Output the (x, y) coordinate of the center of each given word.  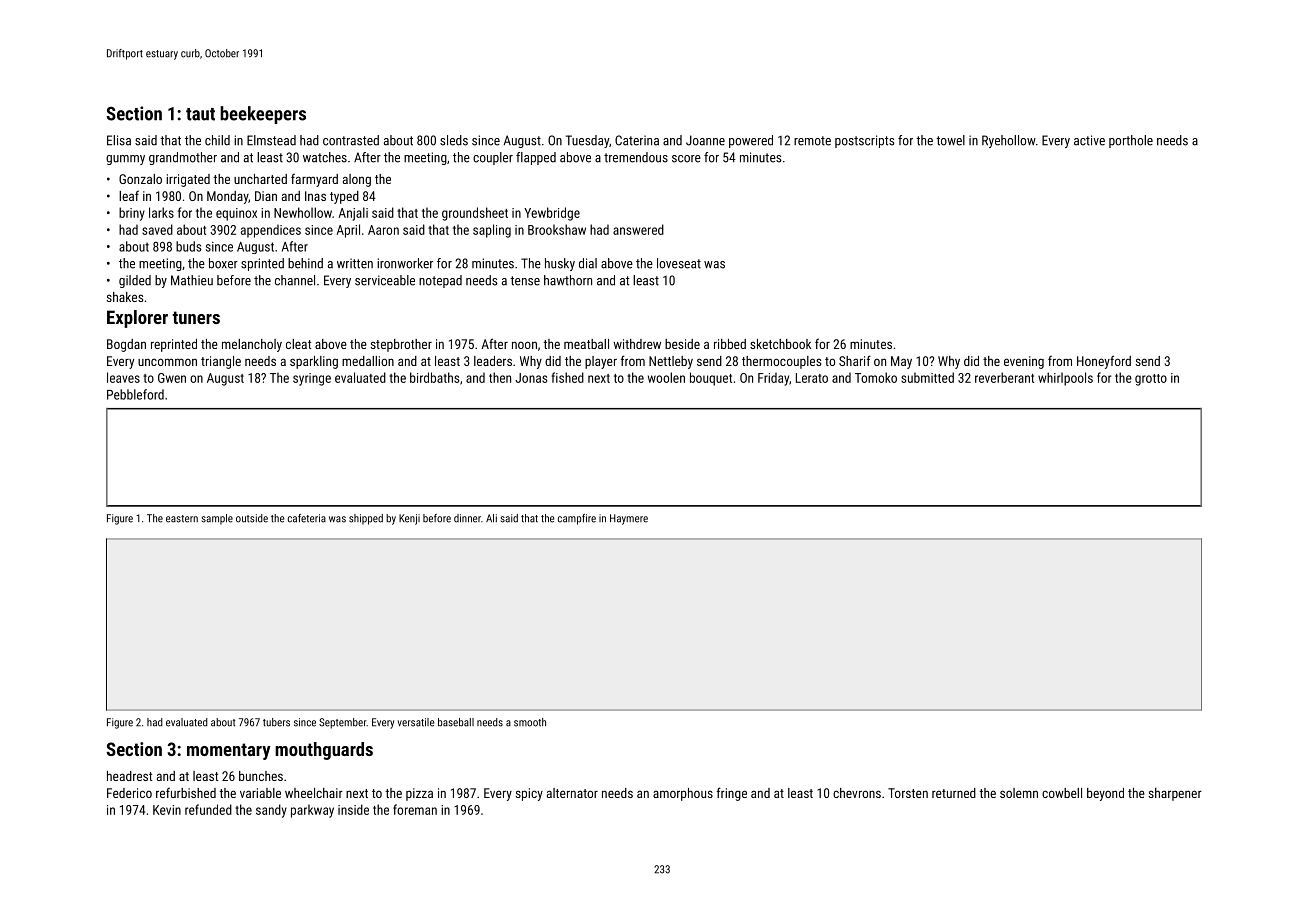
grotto (1151, 380)
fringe (732, 794)
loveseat (679, 263)
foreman (415, 809)
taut (200, 114)
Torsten (908, 793)
